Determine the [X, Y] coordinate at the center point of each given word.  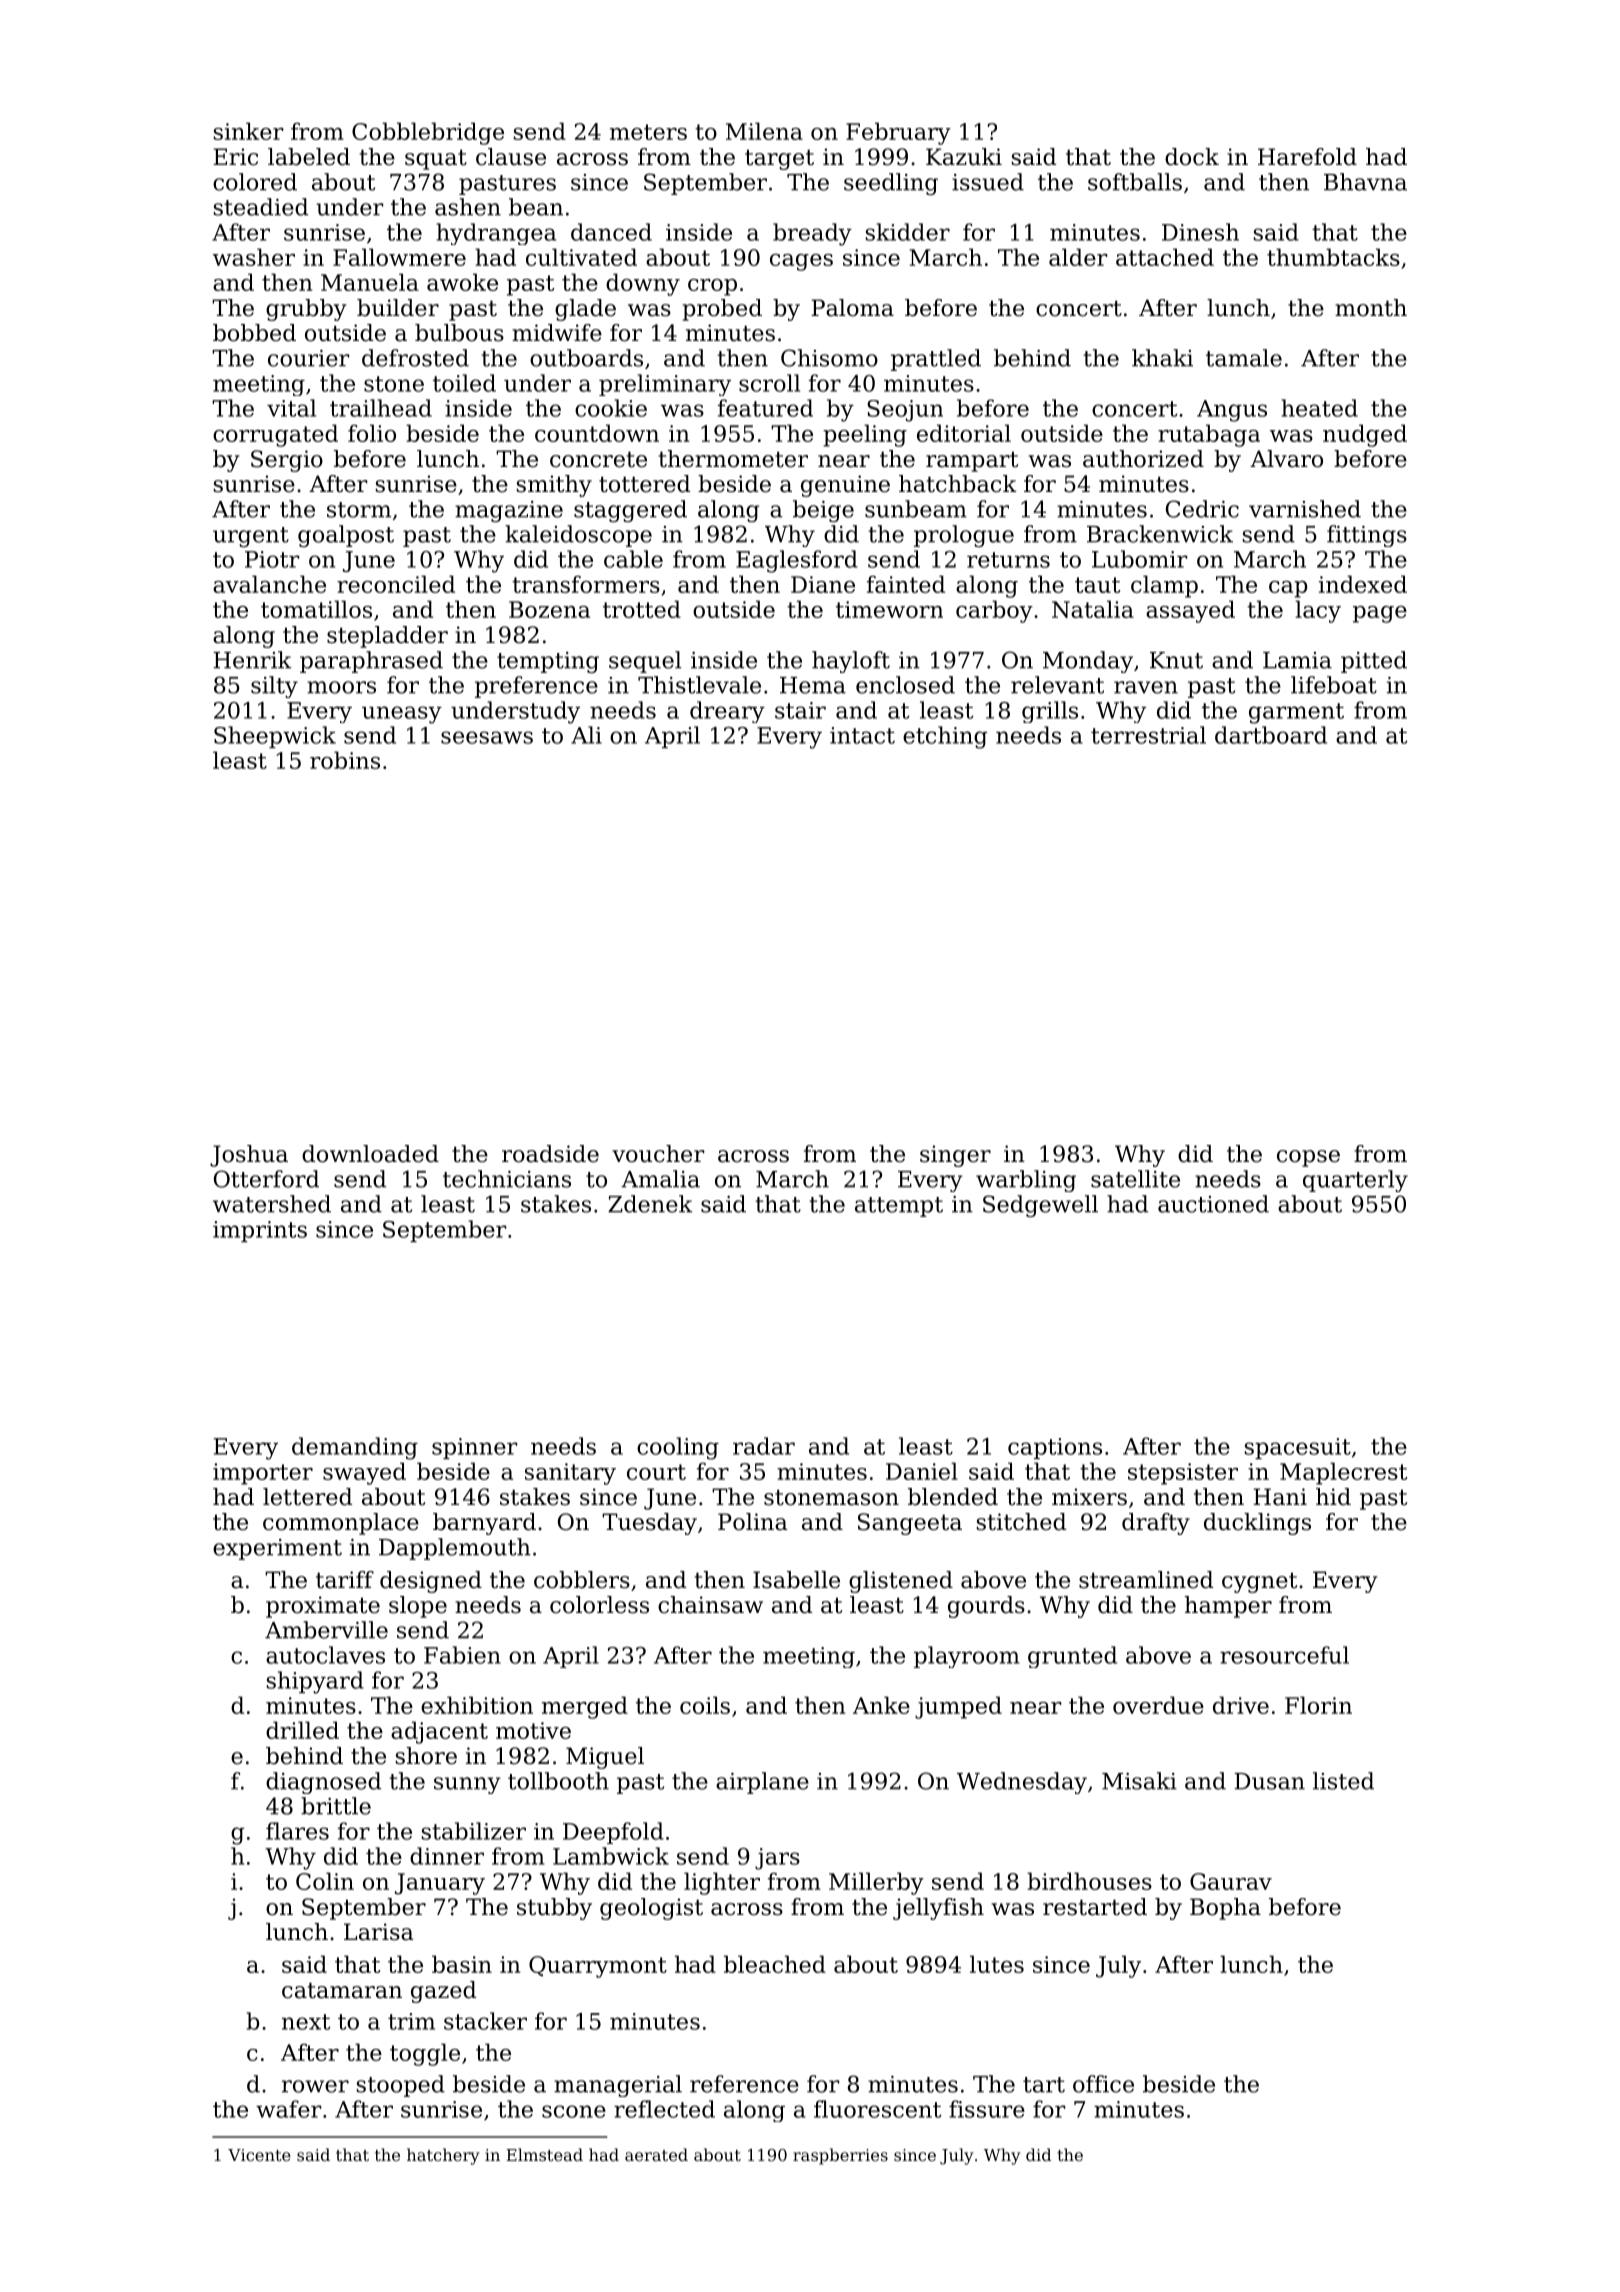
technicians [507, 1179]
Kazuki [964, 157]
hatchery [443, 2156]
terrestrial [1148, 735]
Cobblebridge [428, 133]
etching [945, 737]
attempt [899, 1207]
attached [1165, 257]
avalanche [269, 584]
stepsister [1183, 1474]
